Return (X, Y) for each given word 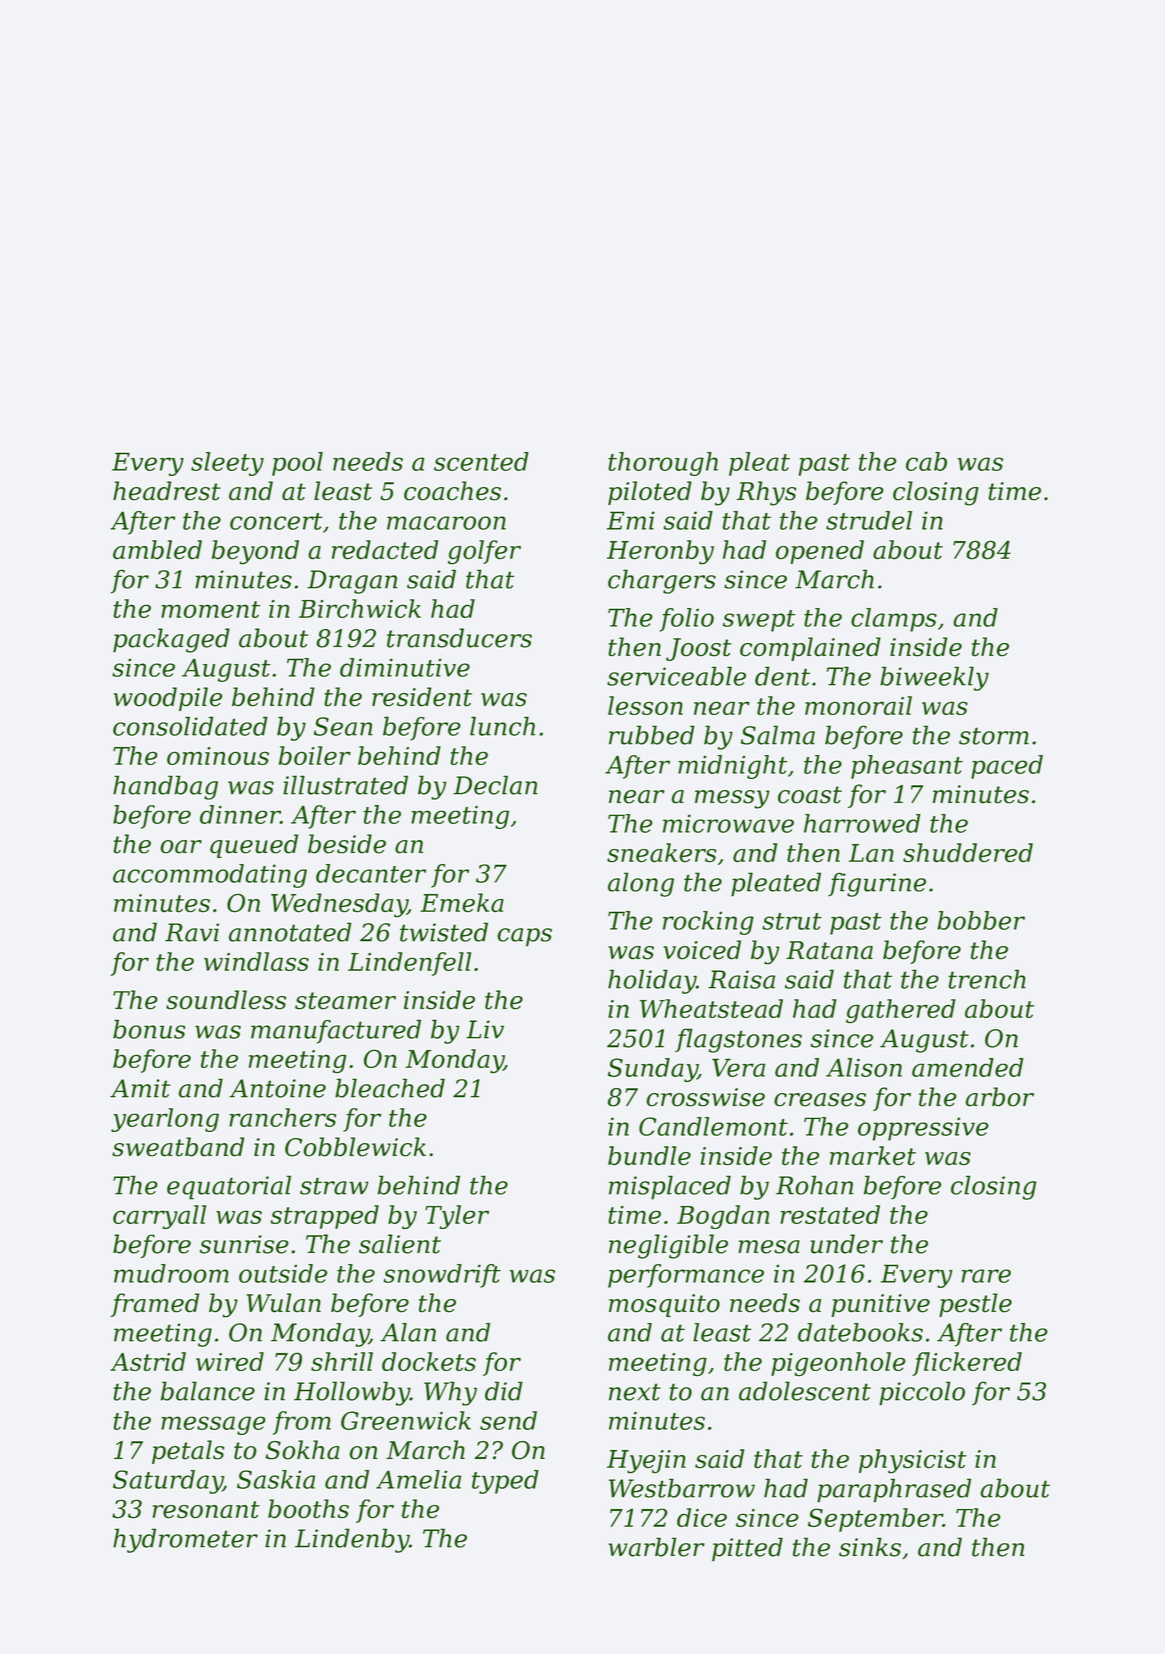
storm (994, 736)
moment (210, 609)
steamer (345, 1001)
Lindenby (352, 1540)
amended (968, 1067)
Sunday (653, 1070)
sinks (870, 1547)
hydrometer (185, 1540)
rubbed (652, 735)
